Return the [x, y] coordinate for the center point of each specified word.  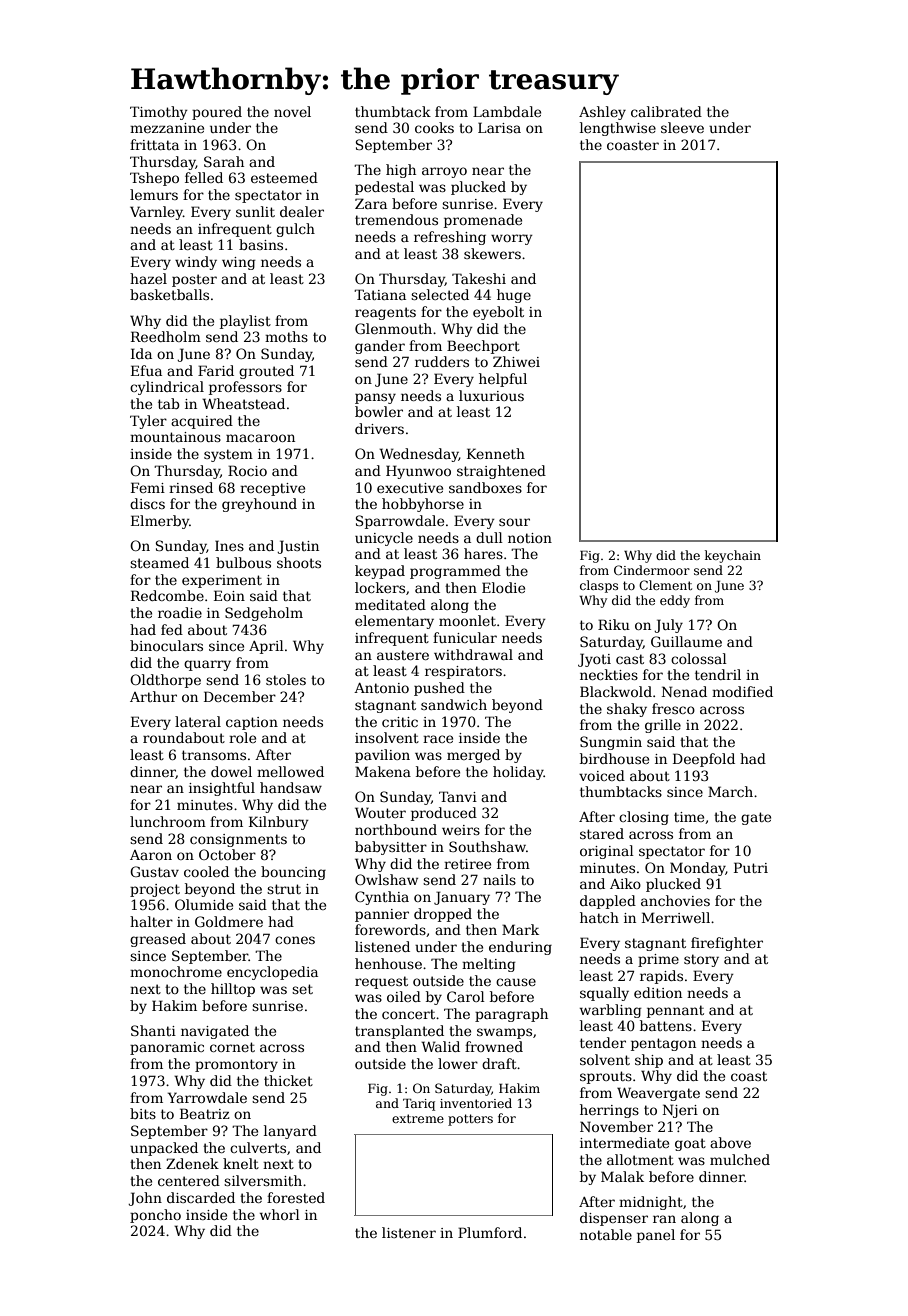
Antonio [381, 688]
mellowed [290, 771]
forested [296, 1197]
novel [292, 111]
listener [409, 1232]
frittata [154, 144]
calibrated [666, 111]
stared [602, 833]
